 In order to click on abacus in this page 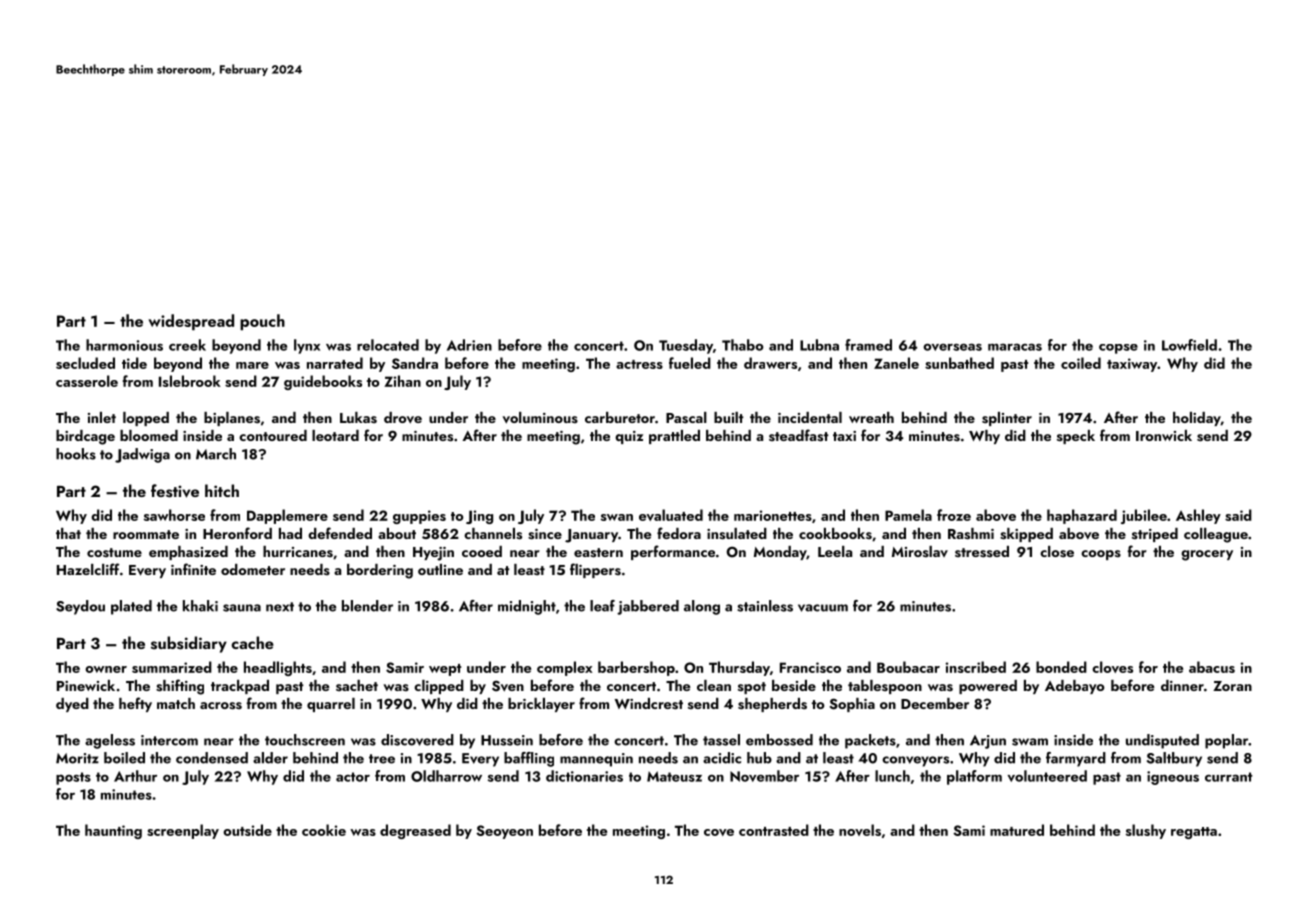, I will do `click(1212, 667)`.
